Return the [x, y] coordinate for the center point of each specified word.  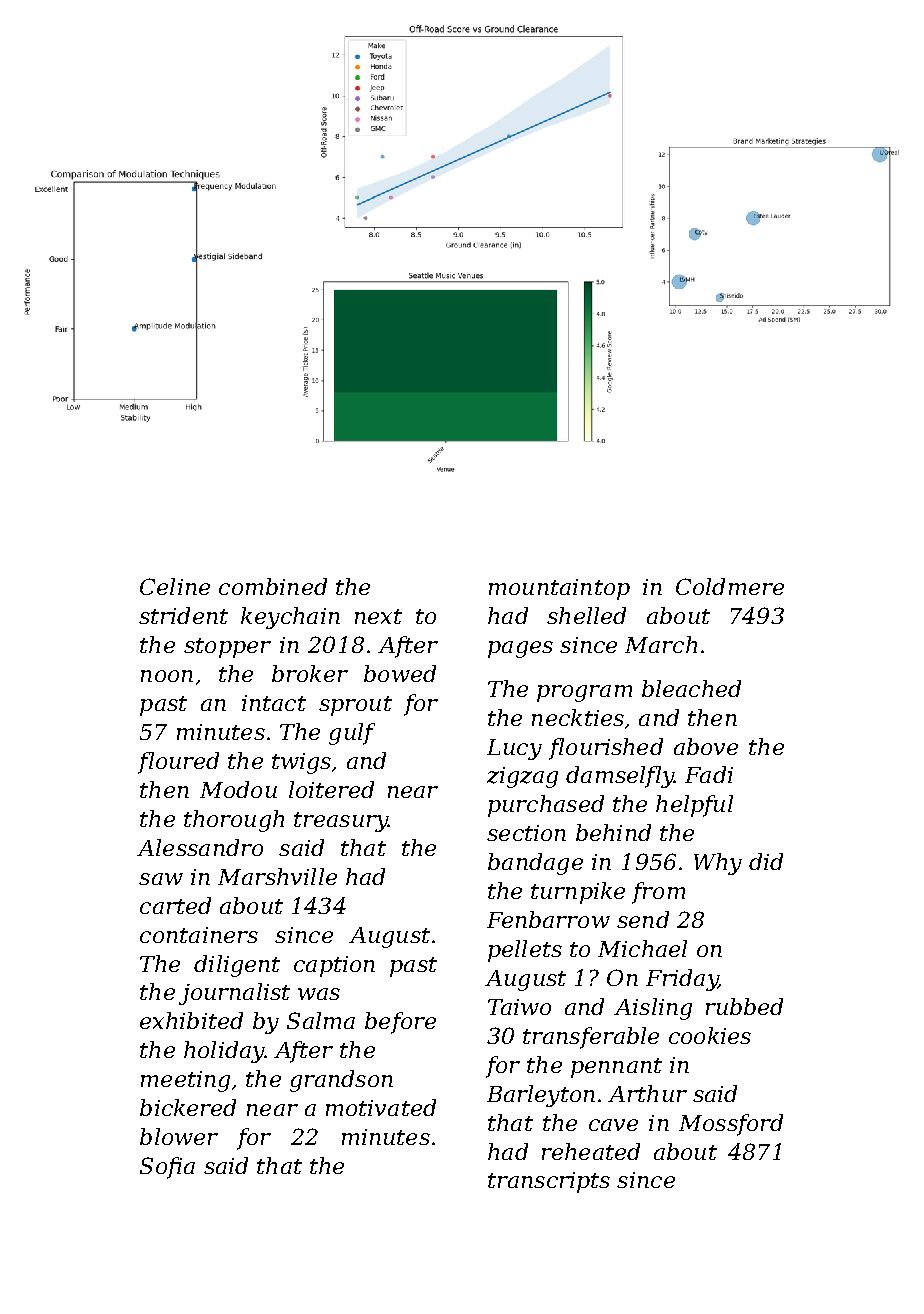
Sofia [167, 1168]
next [378, 616]
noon [167, 676]
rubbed [744, 1006]
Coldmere [730, 586]
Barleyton [541, 1096]
